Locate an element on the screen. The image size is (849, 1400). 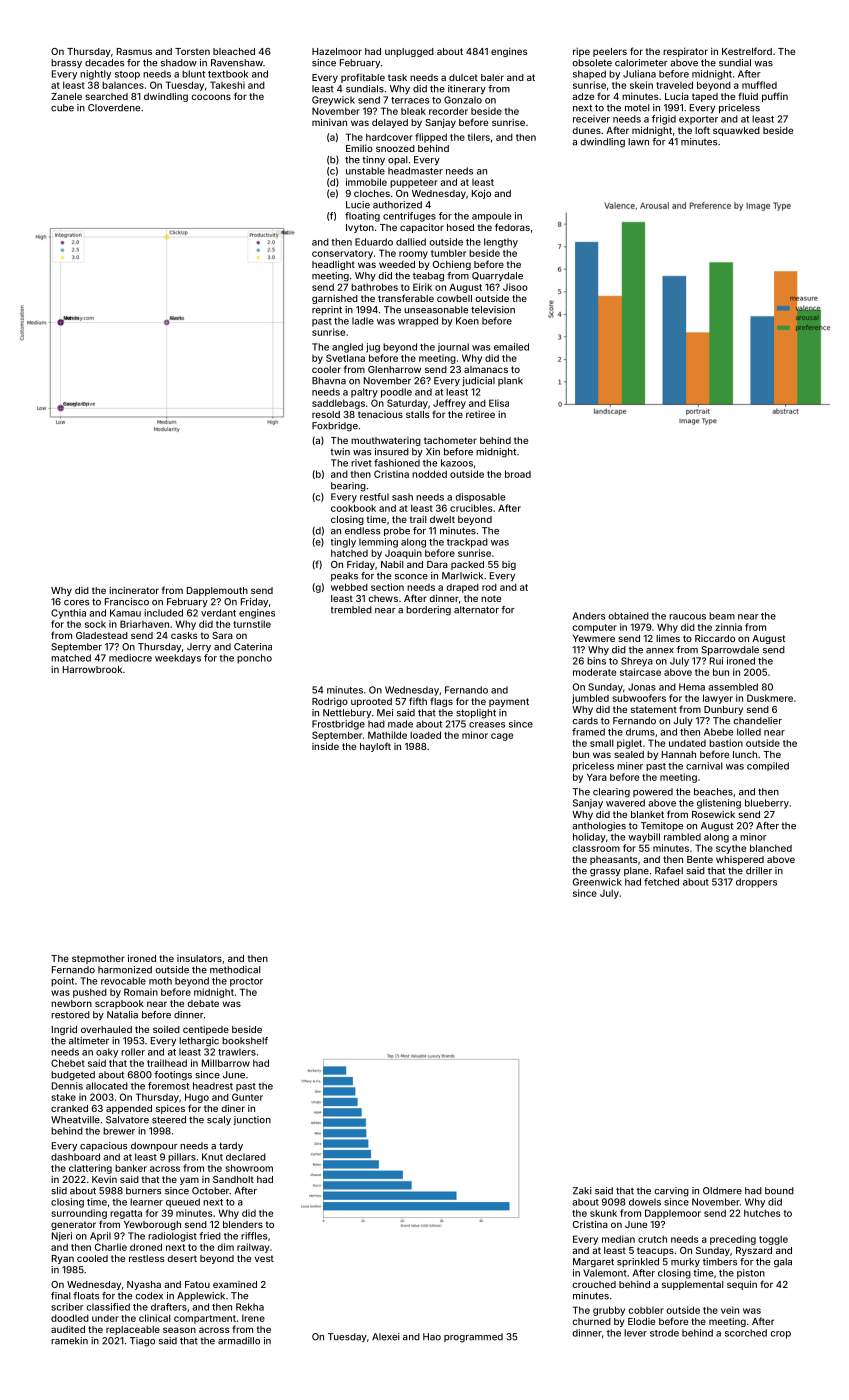
dowels is located at coordinates (645, 1202).
